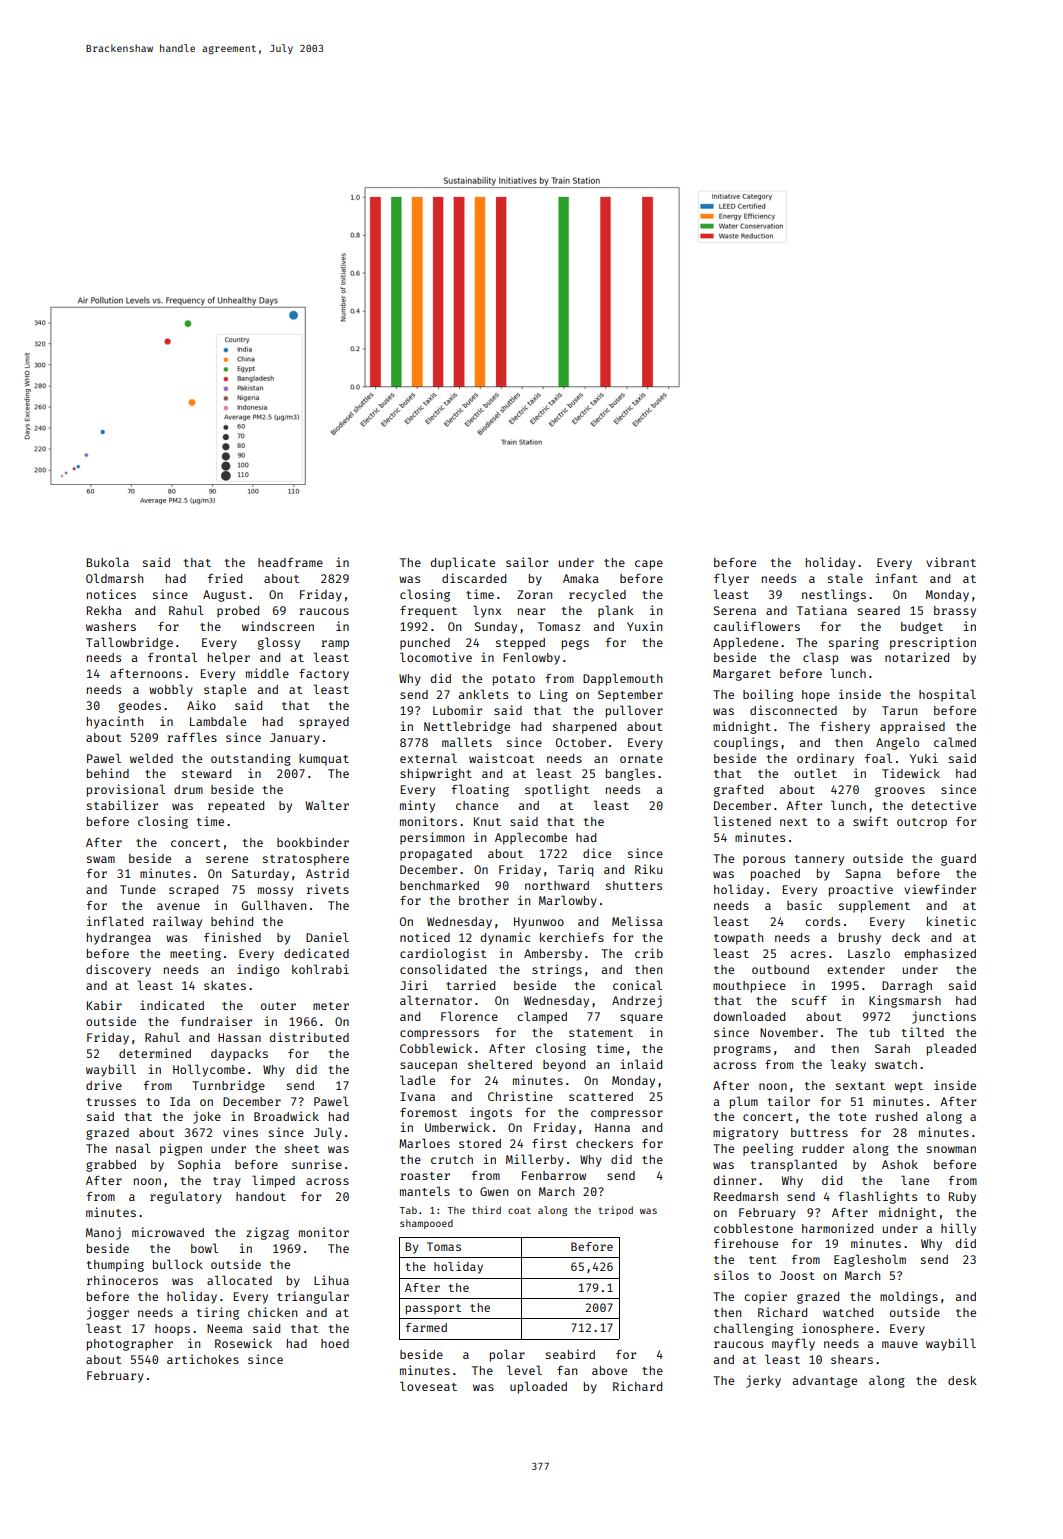 This screenshot has width=1063, height=1539. What do you see at coordinates (474, 578) in the screenshot?
I see `discarded` at bounding box center [474, 578].
